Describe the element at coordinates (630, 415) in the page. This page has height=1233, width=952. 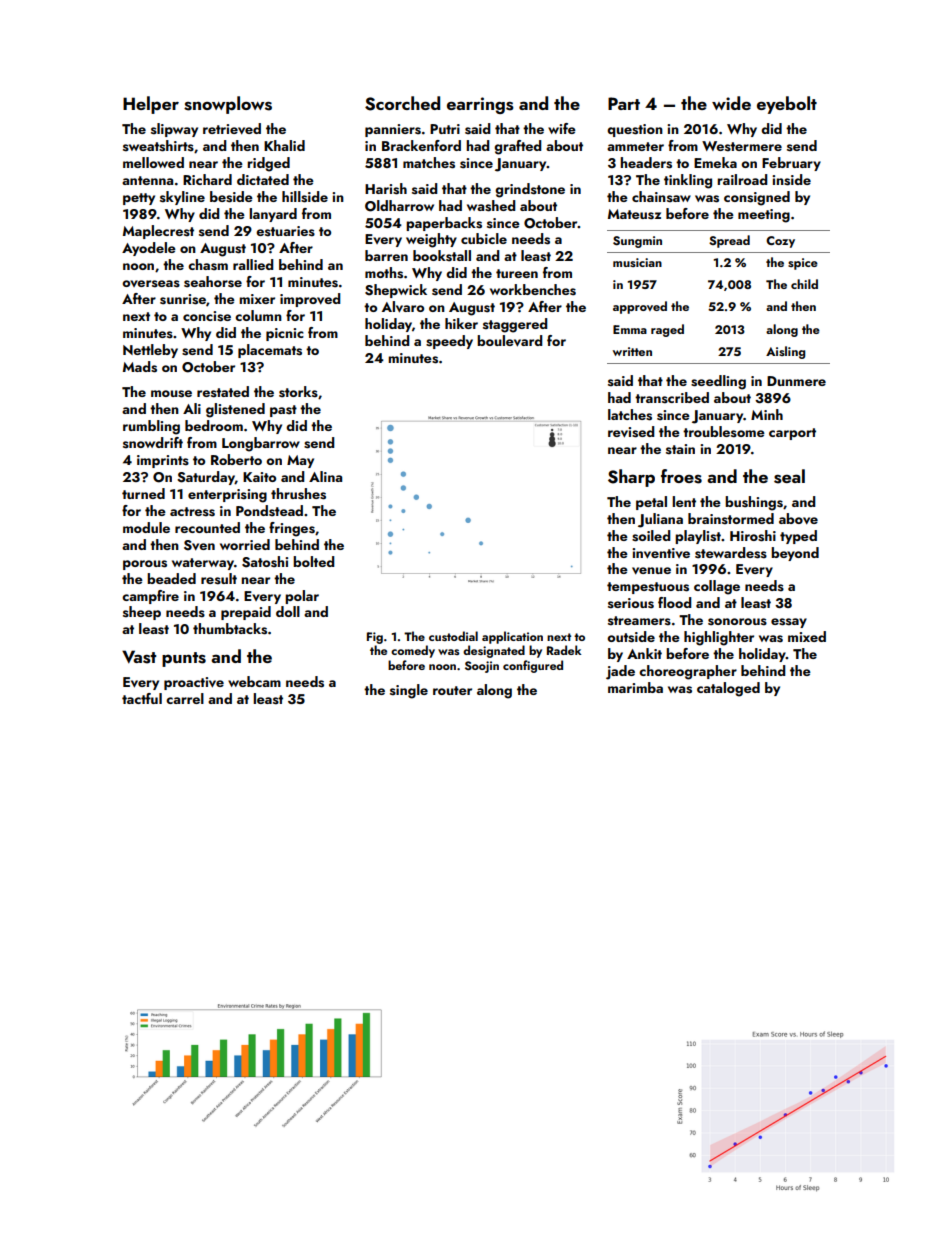
I see `latches` at that location.
